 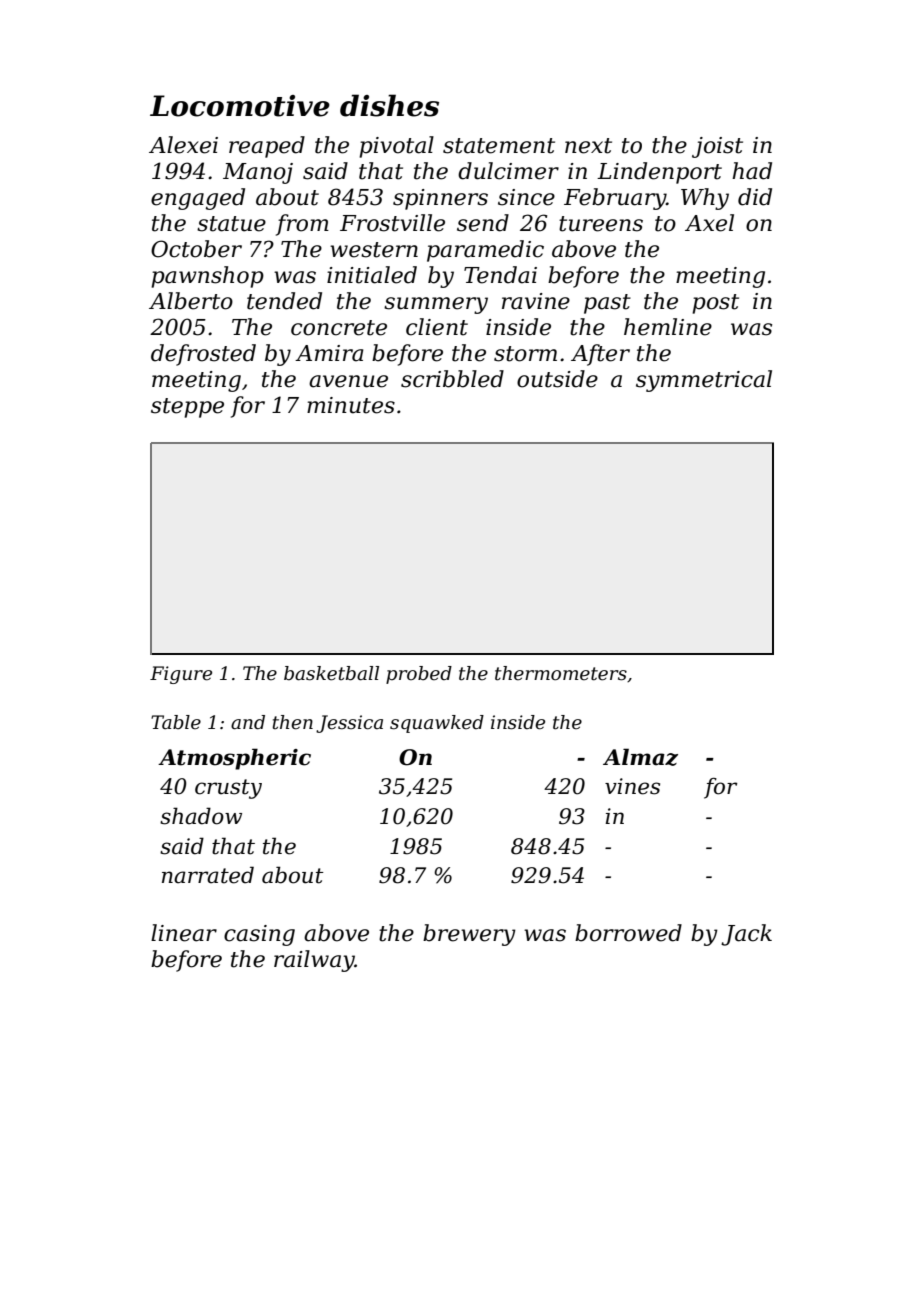 What do you see at coordinates (184, 933) in the document?
I see `linear` at bounding box center [184, 933].
